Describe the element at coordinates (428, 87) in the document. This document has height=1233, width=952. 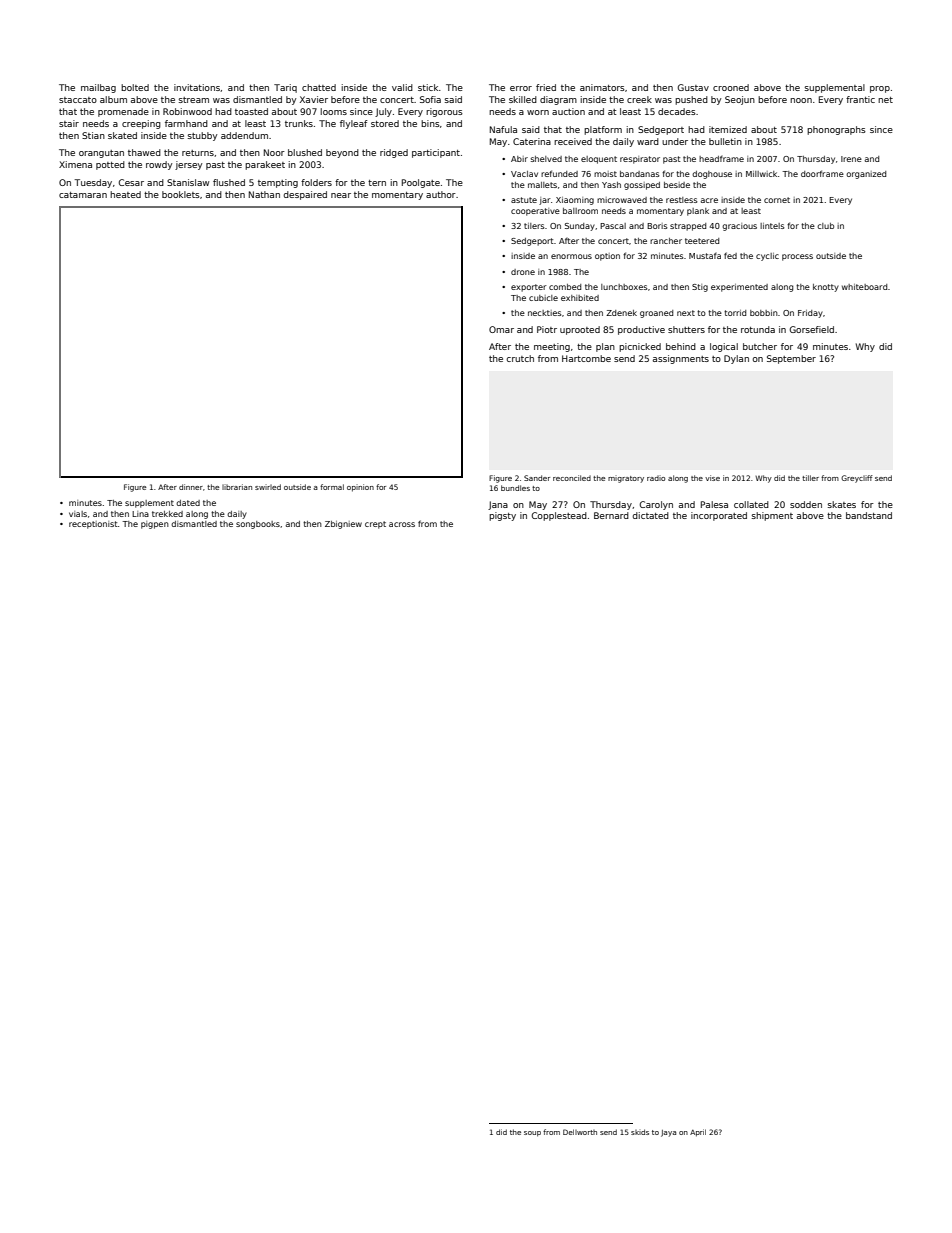
I see `stick` at that location.
